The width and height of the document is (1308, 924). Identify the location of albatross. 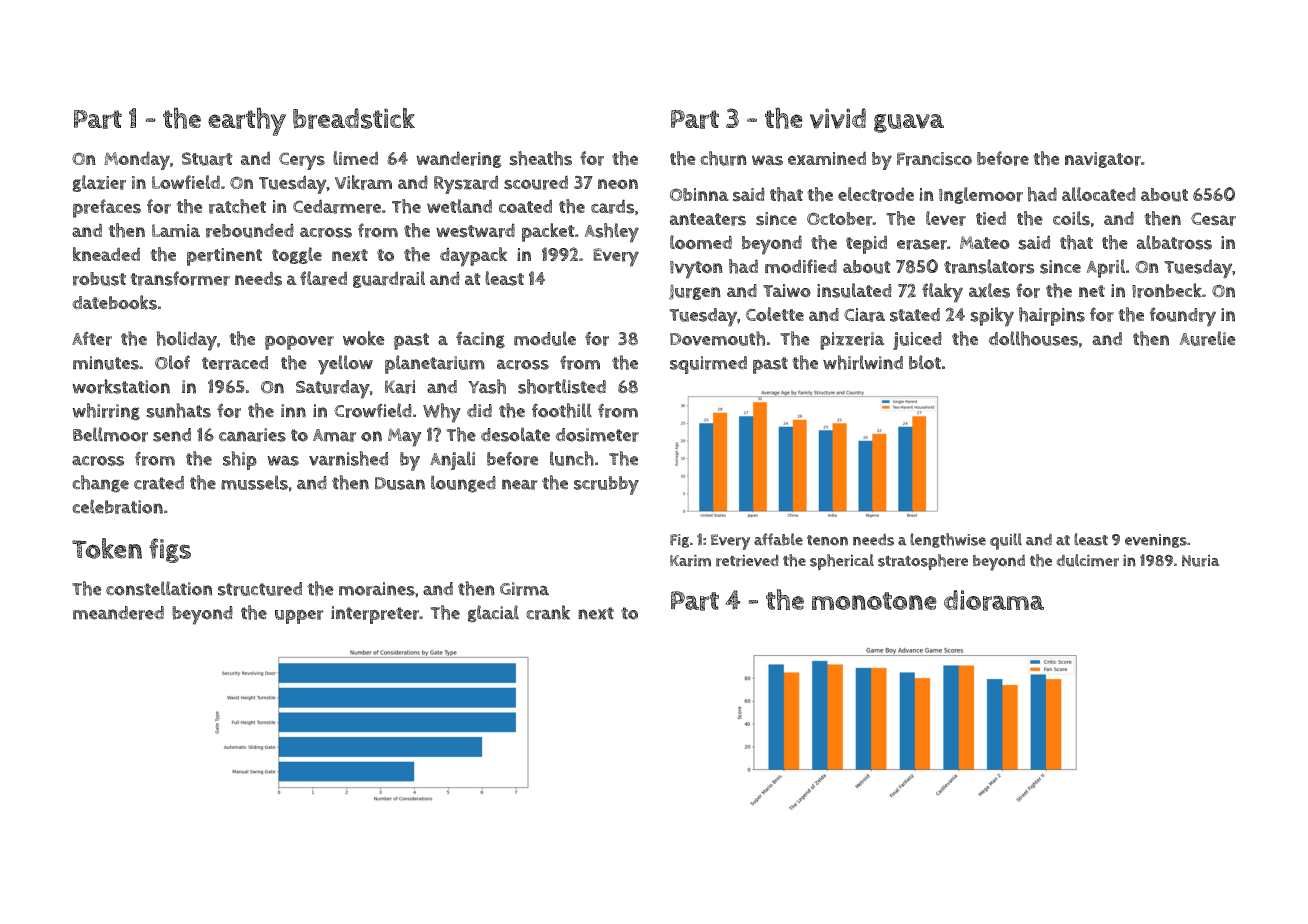
(1174, 242).
